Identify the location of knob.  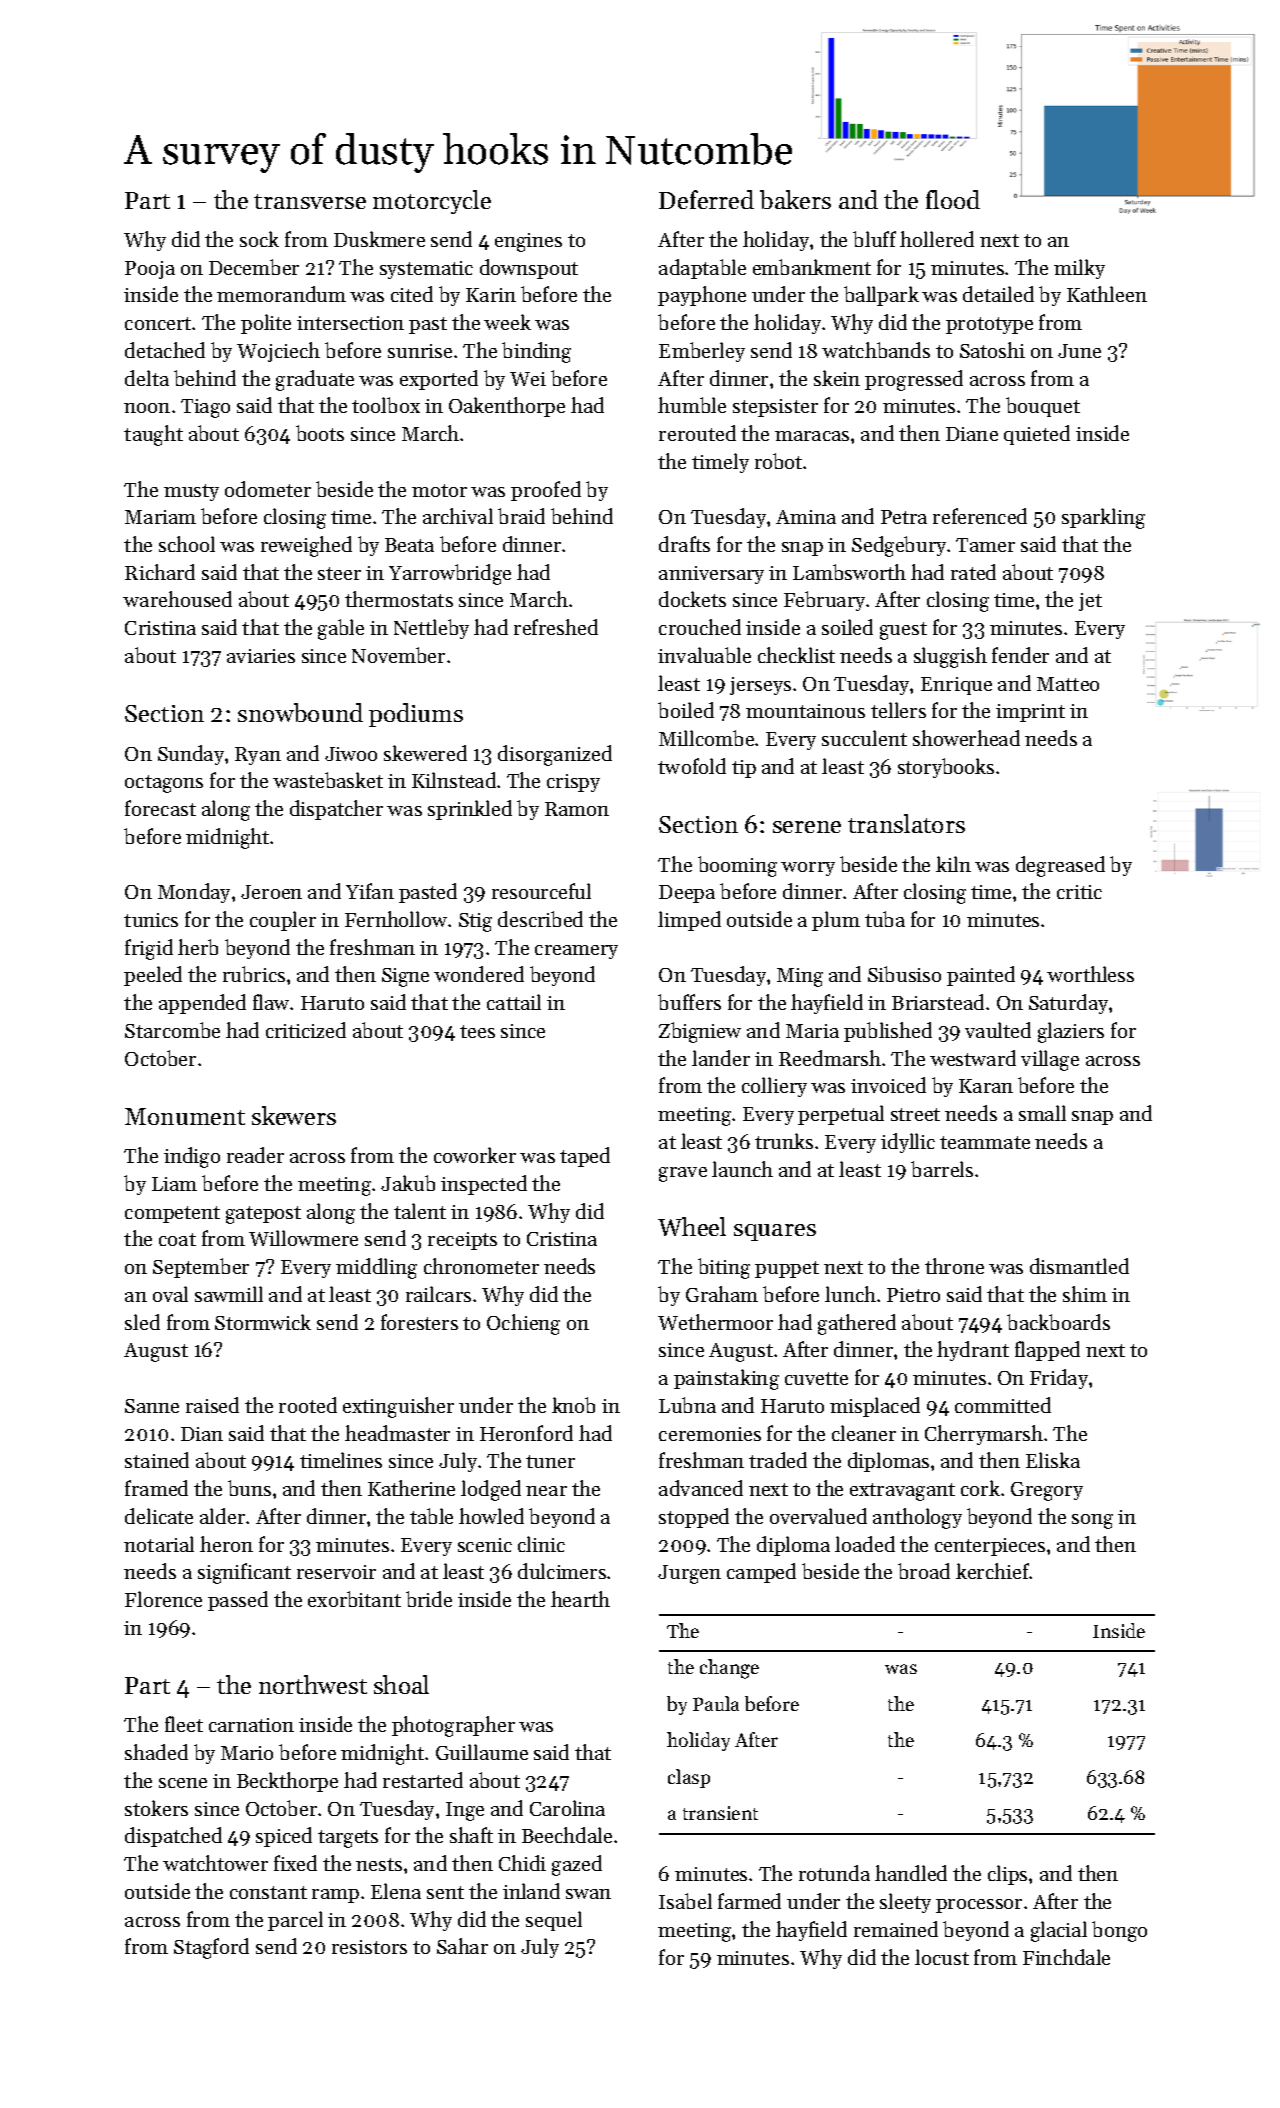
(573, 1405).
